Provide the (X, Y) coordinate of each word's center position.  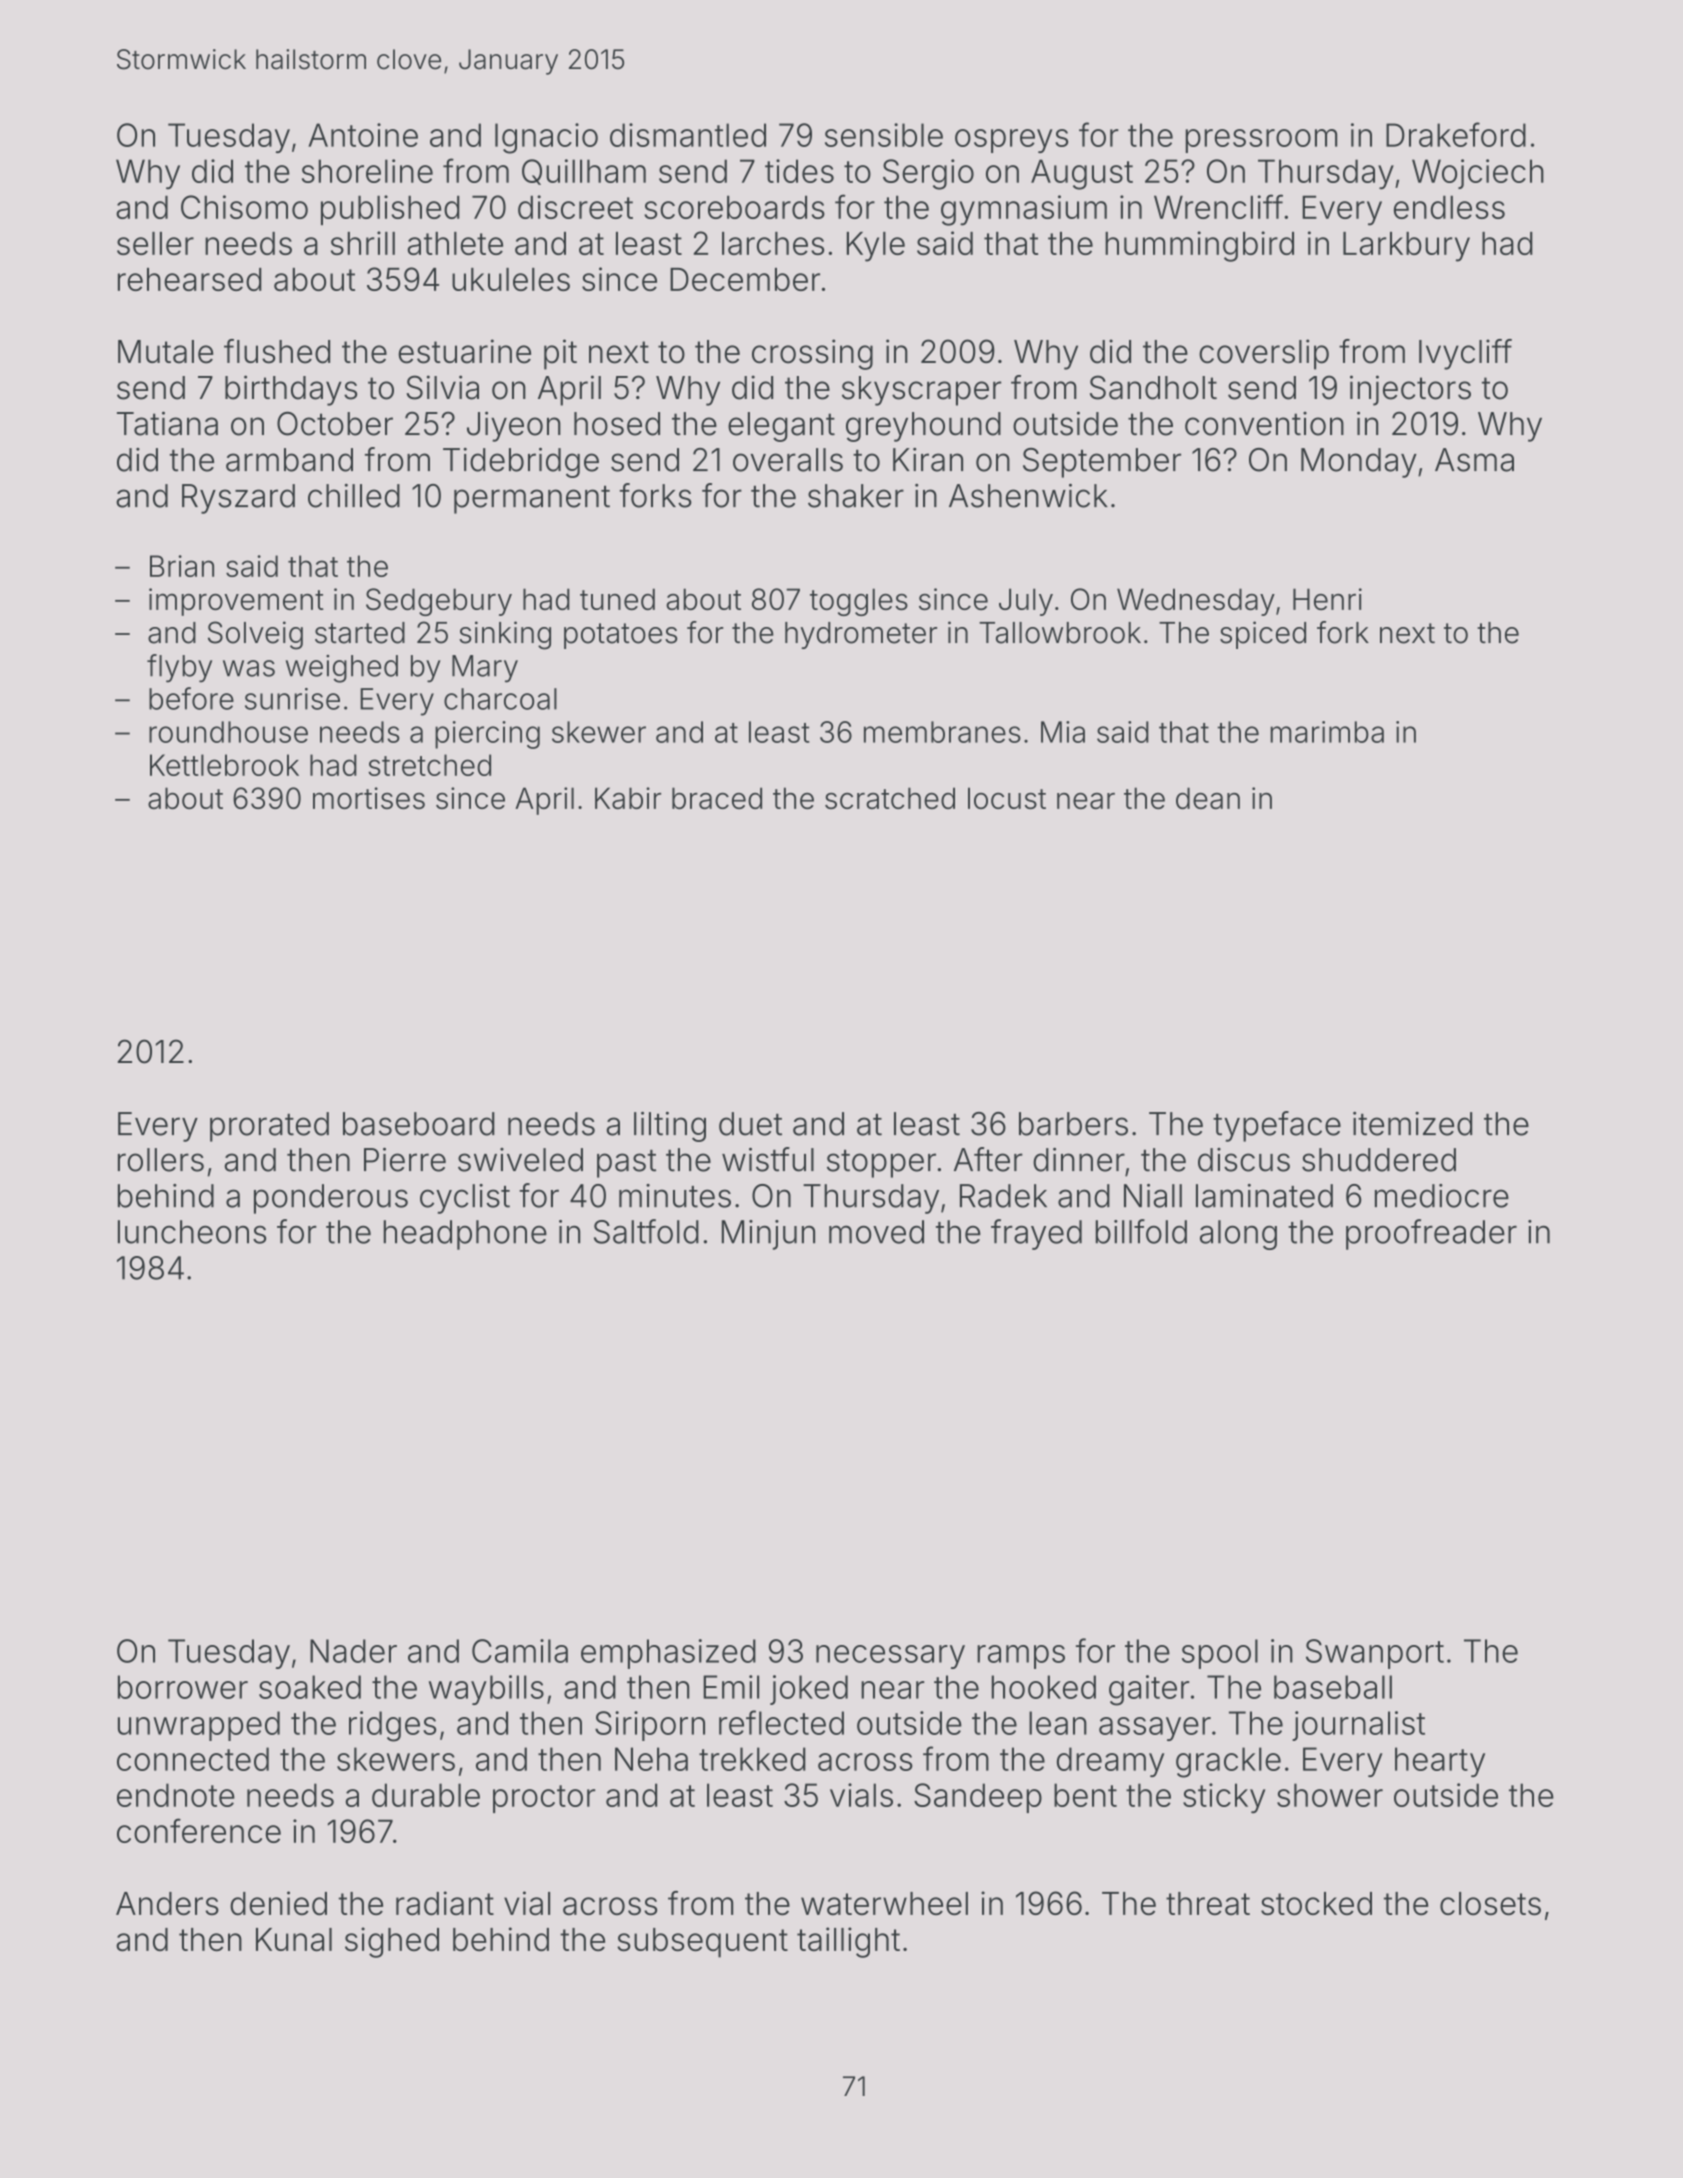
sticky (1224, 1798)
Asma (1474, 460)
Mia (1063, 732)
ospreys (1011, 141)
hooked (1044, 1687)
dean (1208, 798)
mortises (369, 798)
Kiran (928, 460)
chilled (354, 496)
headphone (465, 1235)
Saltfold (646, 1231)
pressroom (1261, 141)
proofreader (1431, 1234)
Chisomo (244, 207)
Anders (167, 1903)
